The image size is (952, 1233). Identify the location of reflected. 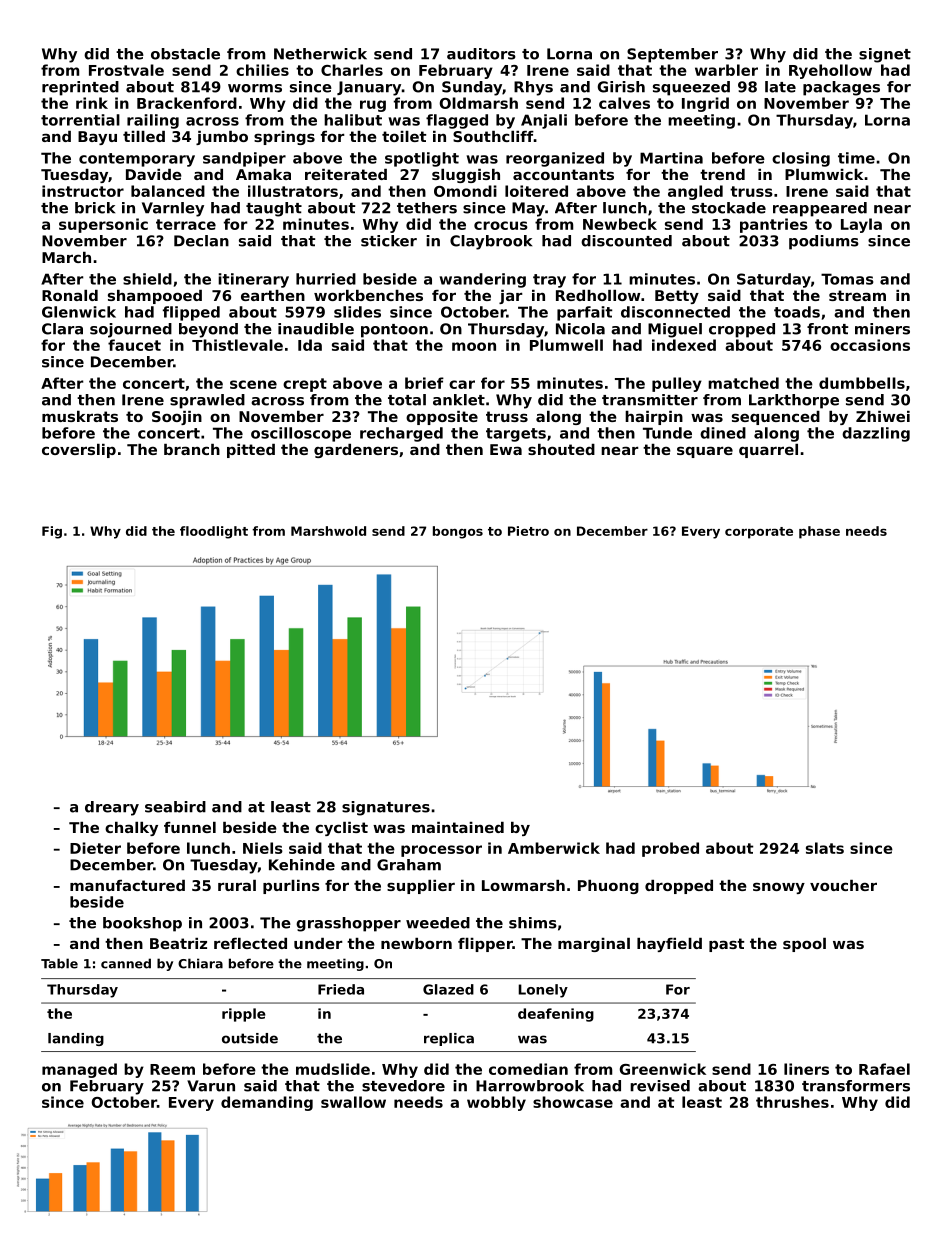
(250, 943).
